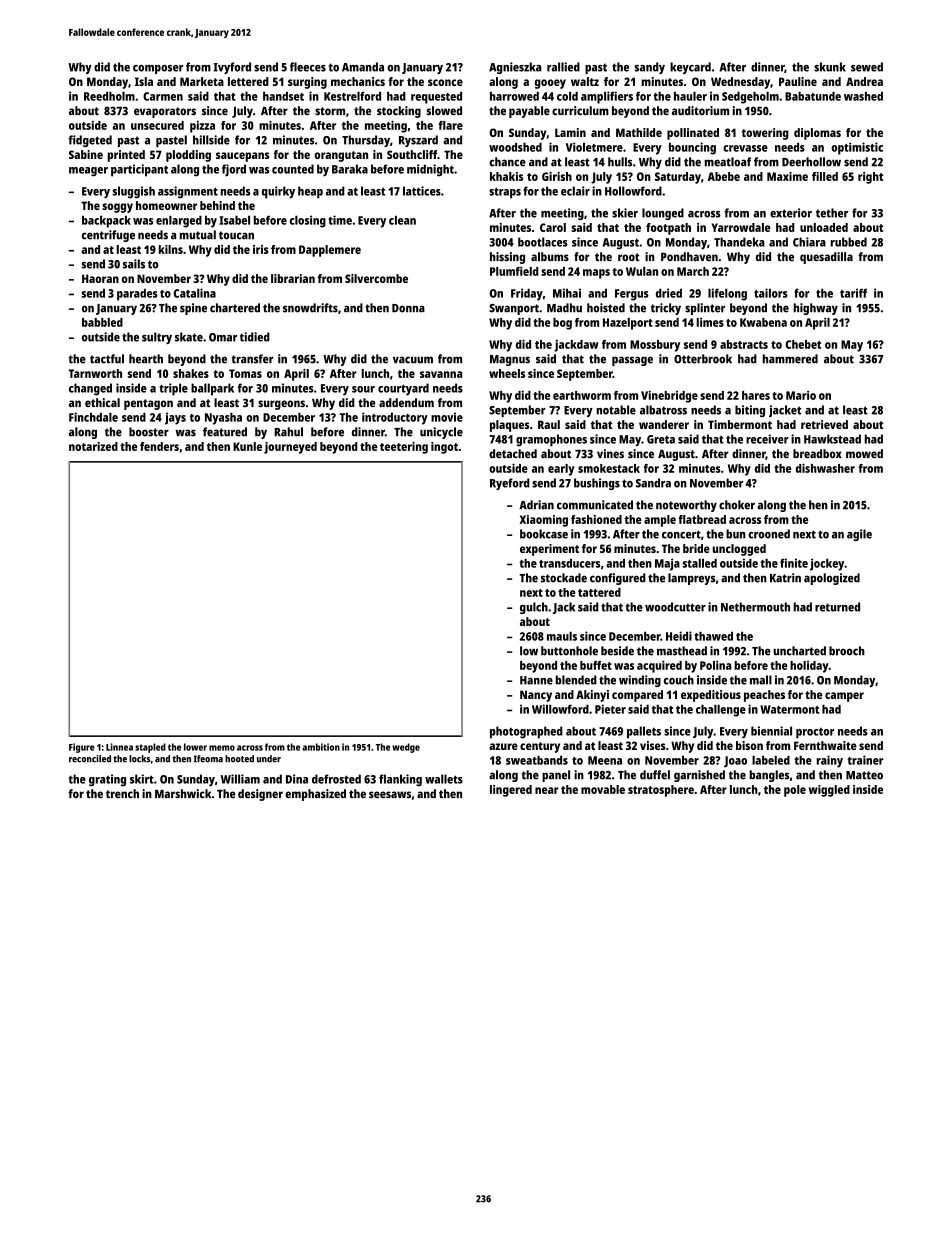  I want to click on trench, so click(122, 793).
